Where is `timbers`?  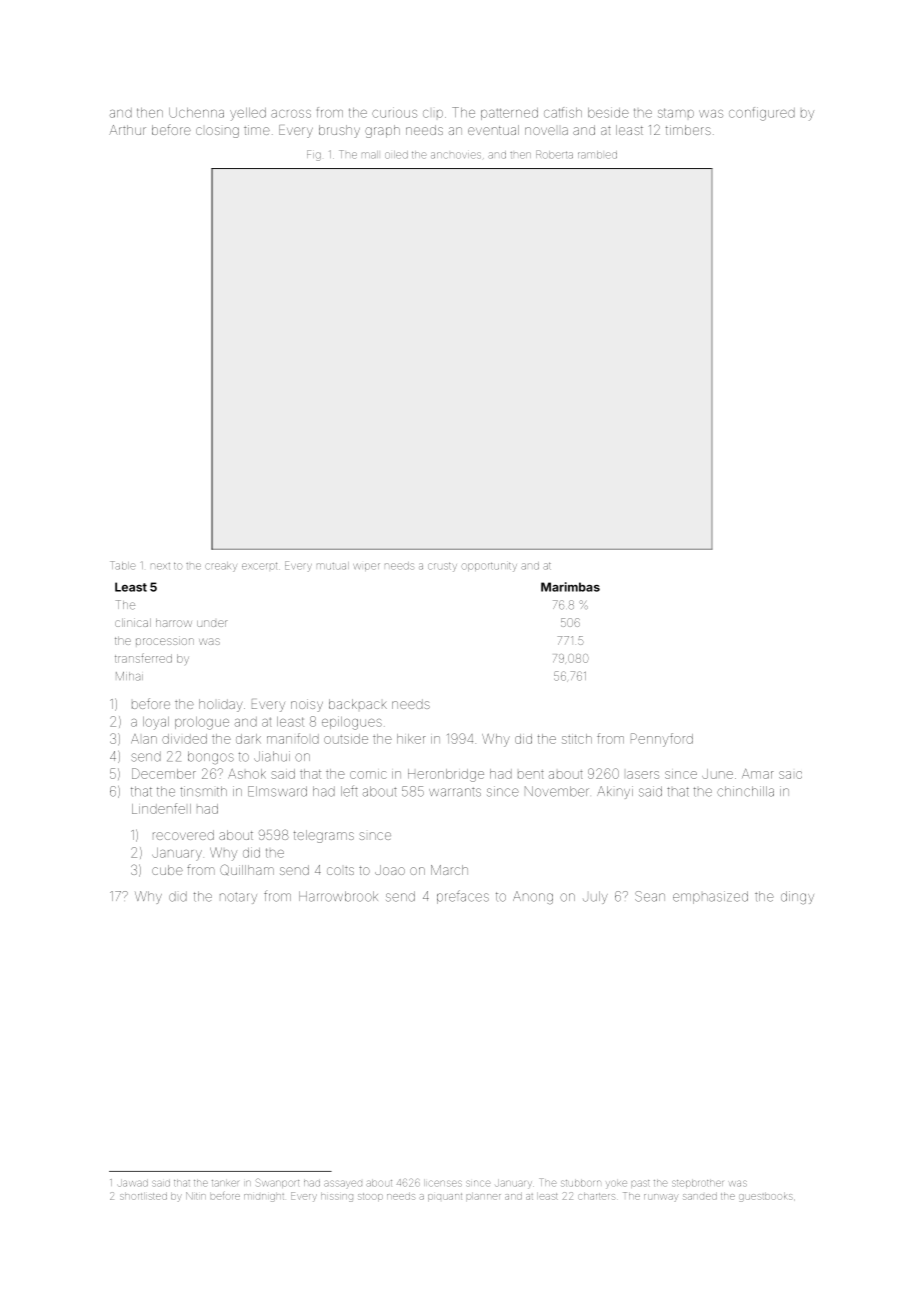
timbers is located at coordinates (688, 130).
